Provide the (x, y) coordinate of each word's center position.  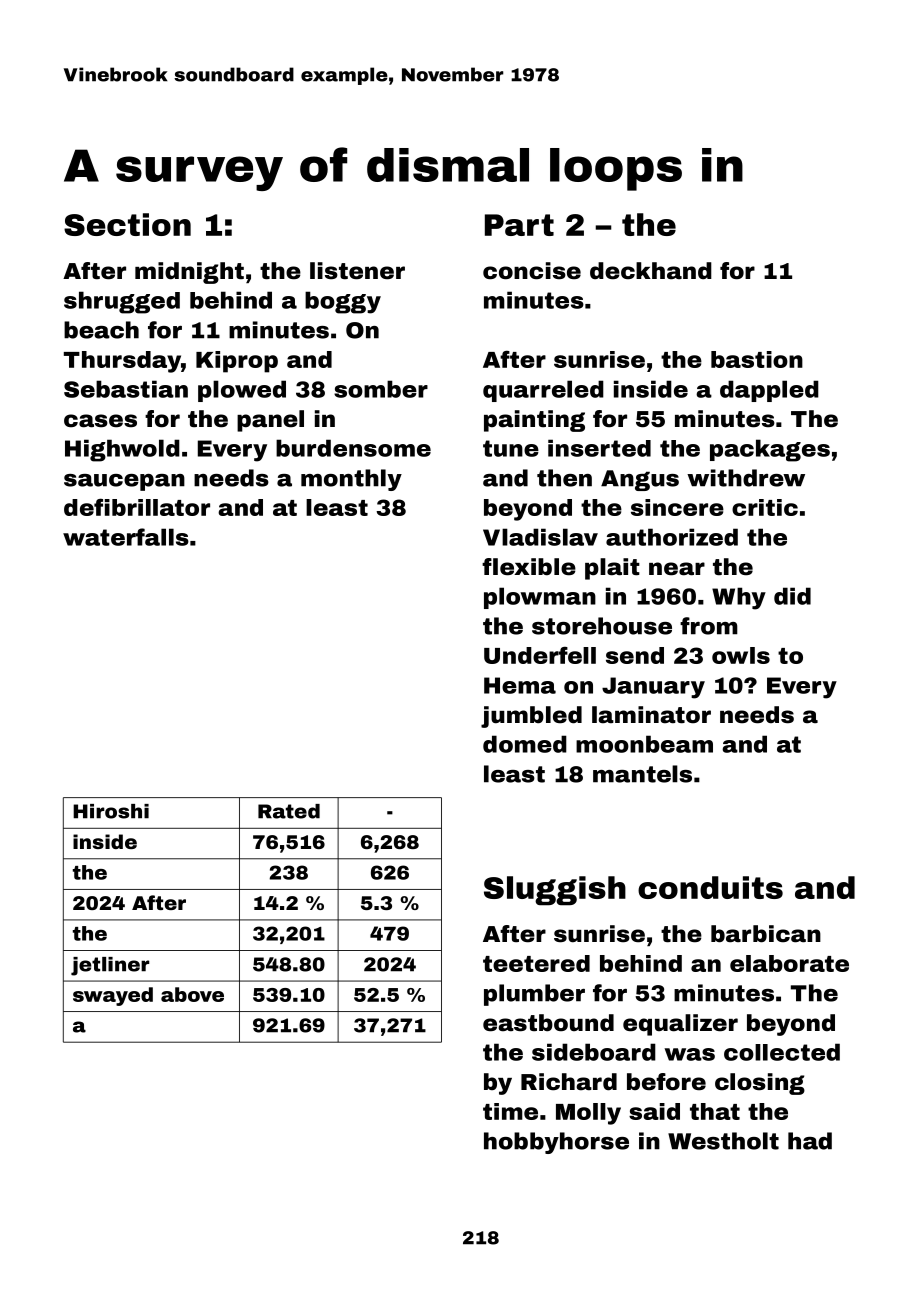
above (192, 994)
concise (532, 271)
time (510, 1111)
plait (612, 569)
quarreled (543, 391)
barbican (766, 934)
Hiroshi (111, 811)
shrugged (122, 302)
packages (770, 450)
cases (100, 421)
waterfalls (126, 537)
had (810, 1141)
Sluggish (555, 891)
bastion (757, 359)
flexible (529, 567)
